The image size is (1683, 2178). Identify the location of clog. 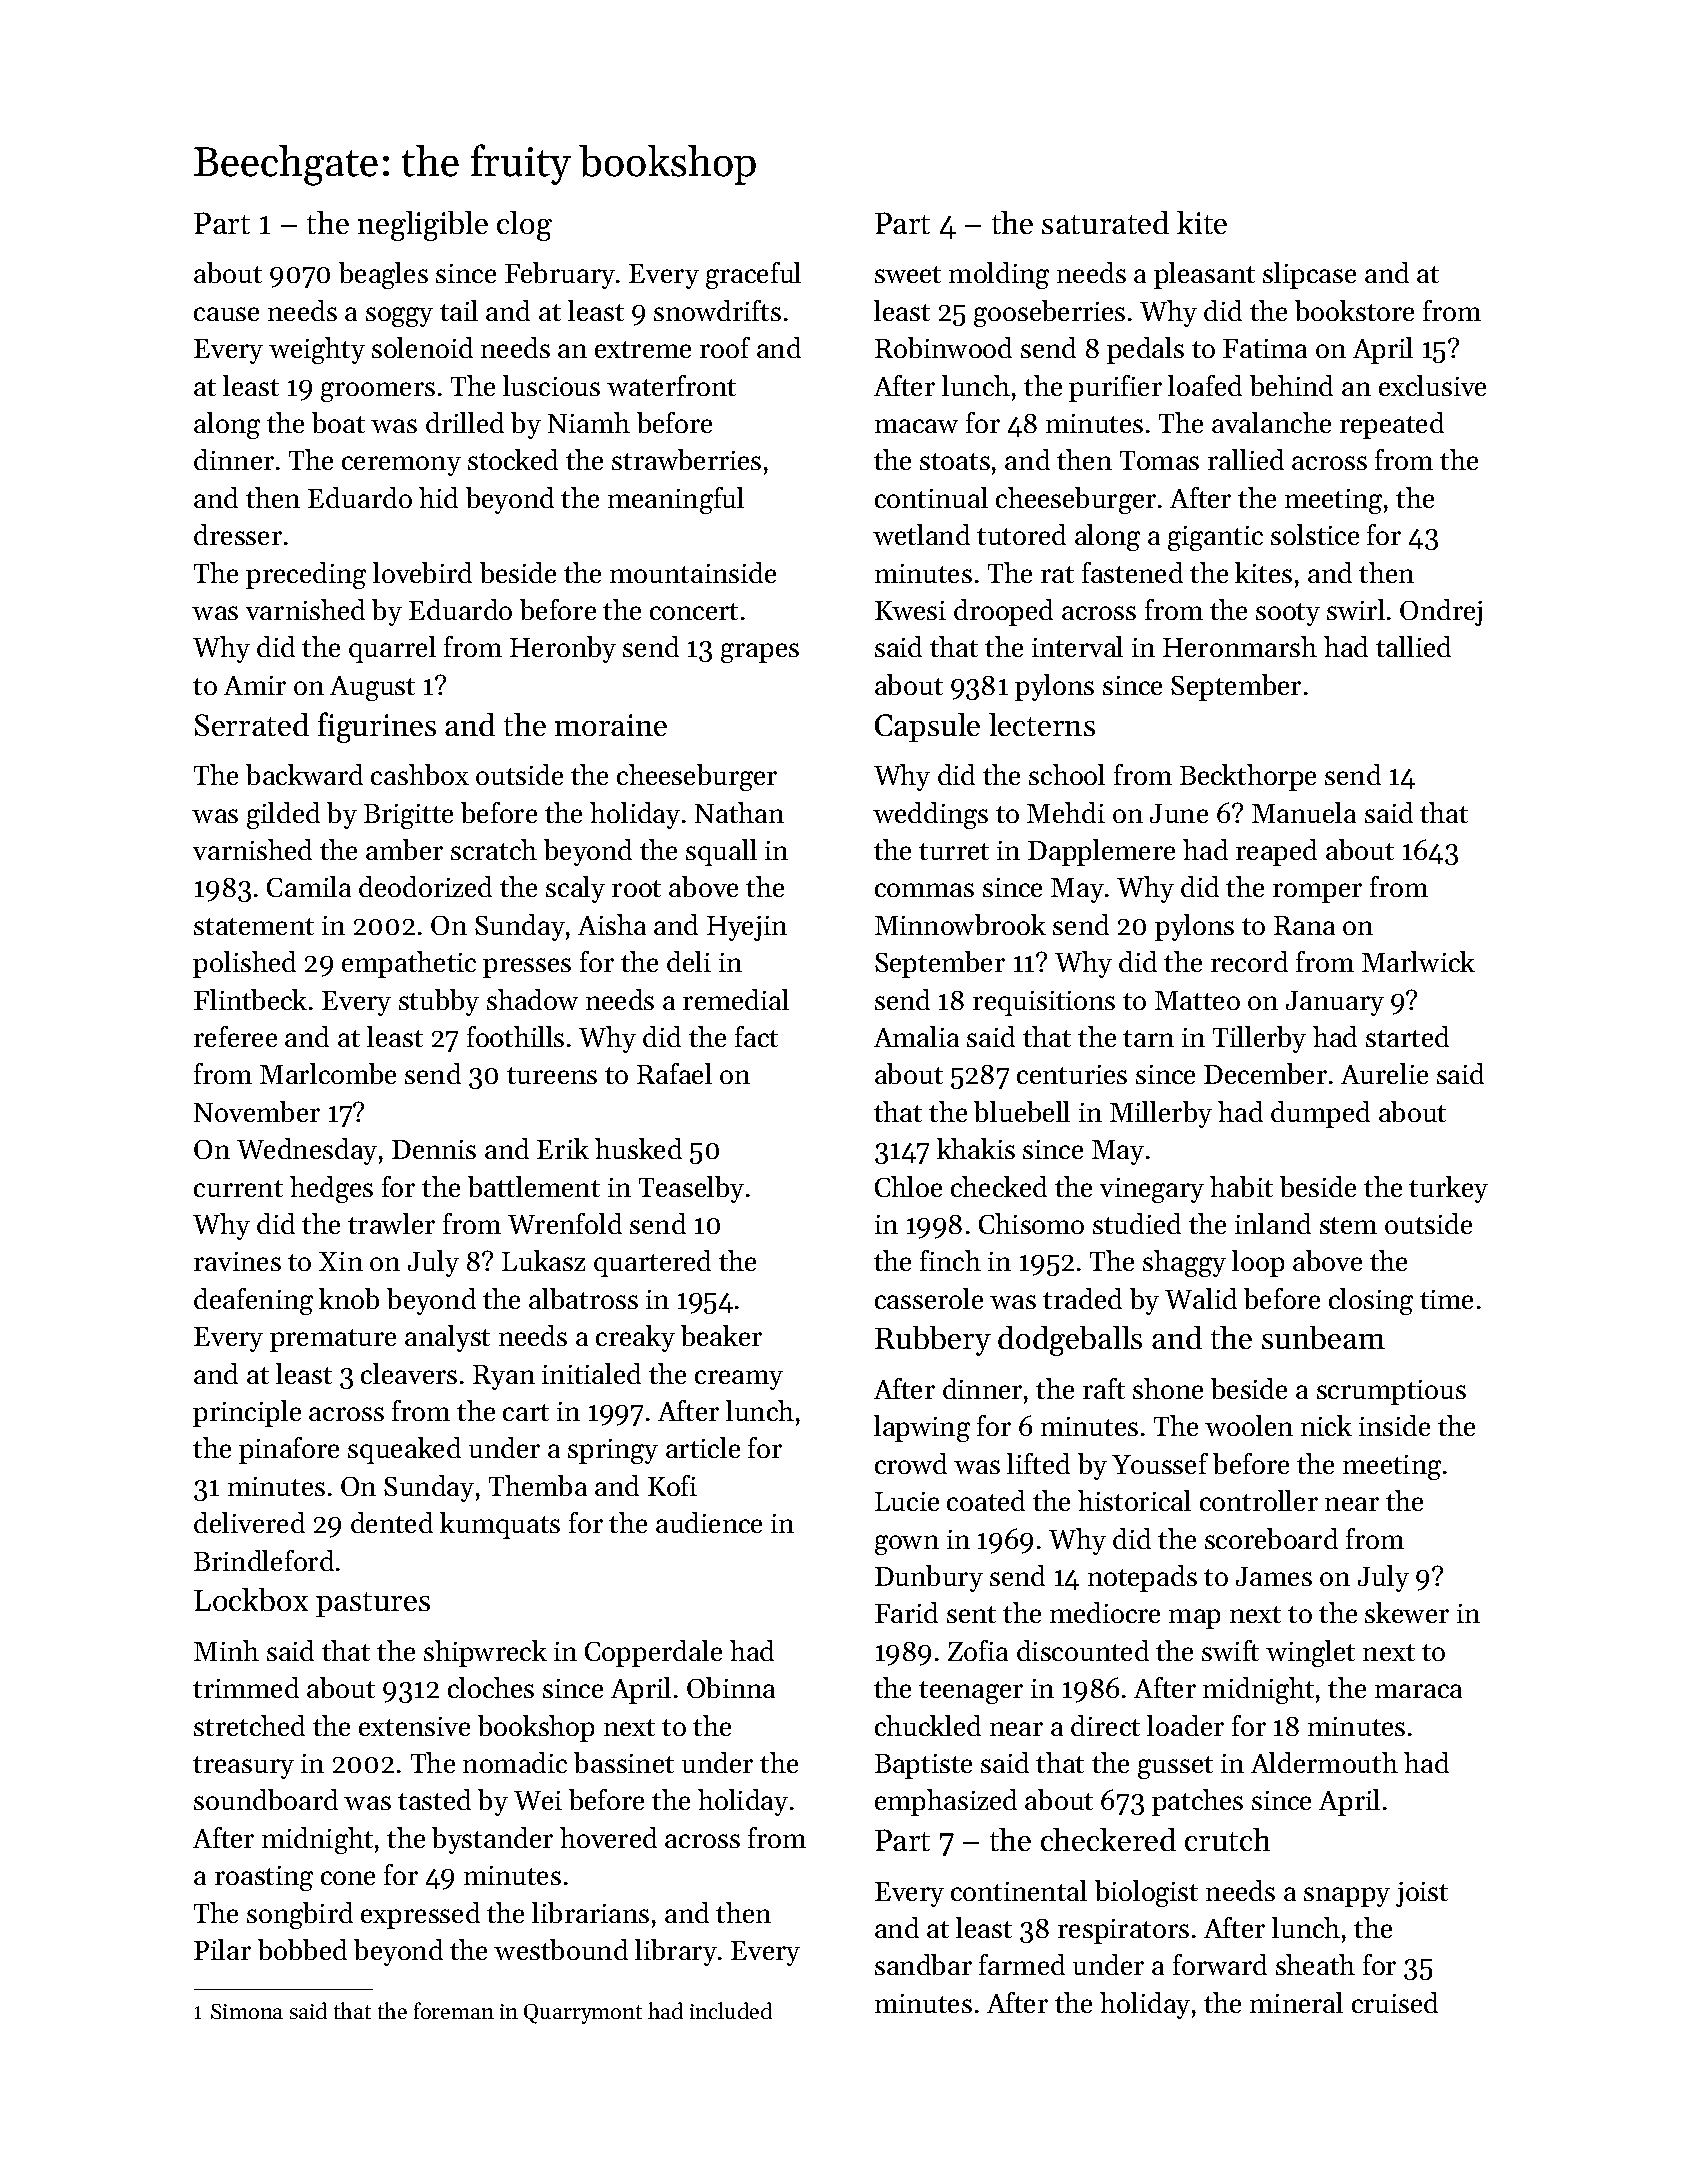
(524, 226).
